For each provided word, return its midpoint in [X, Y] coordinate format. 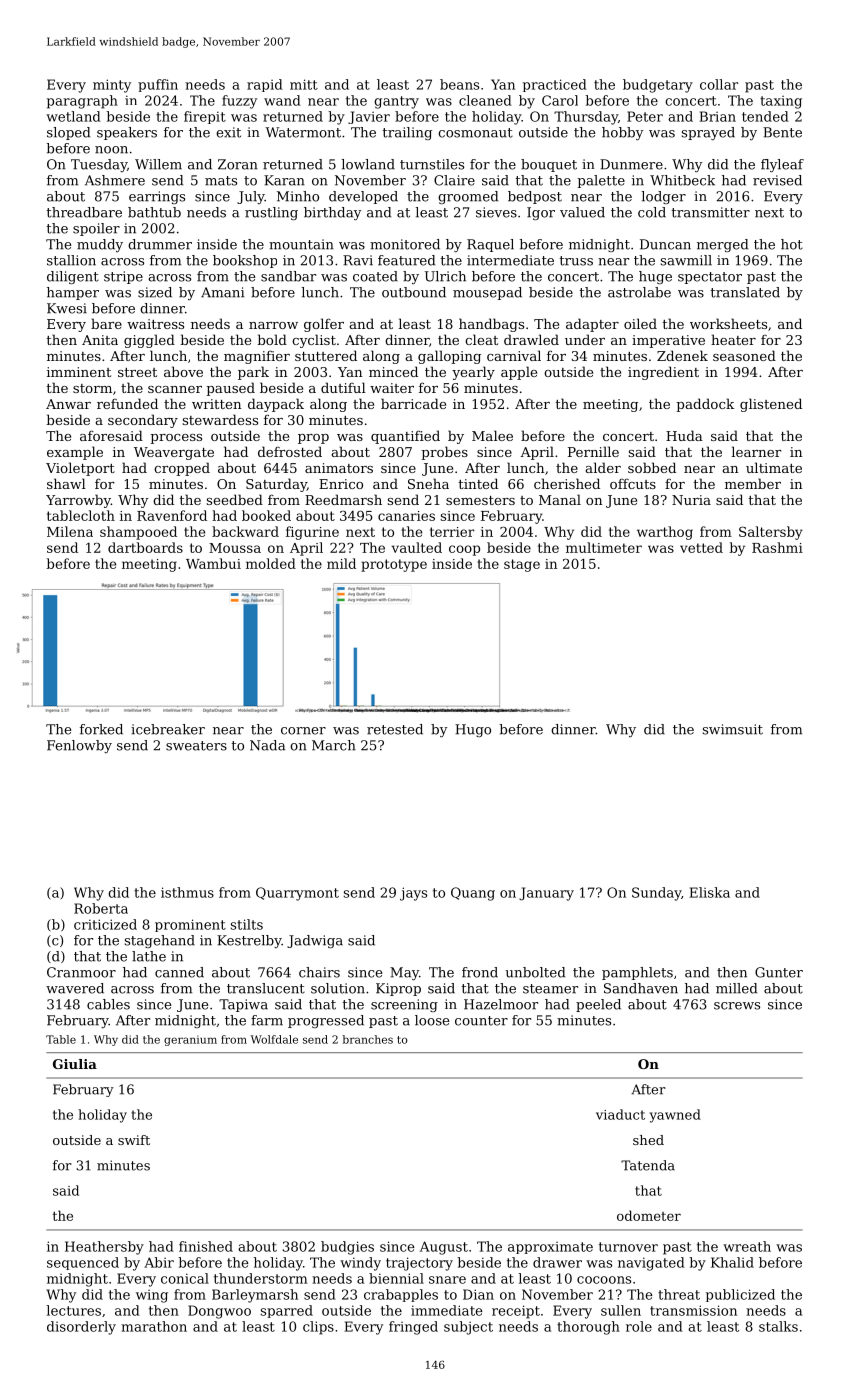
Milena [70, 531]
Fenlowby [79, 746]
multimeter [604, 547]
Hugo [473, 730]
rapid [265, 85]
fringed [413, 1328]
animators [339, 468]
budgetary [658, 86]
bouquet [549, 165]
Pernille [593, 451]
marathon [154, 1326]
